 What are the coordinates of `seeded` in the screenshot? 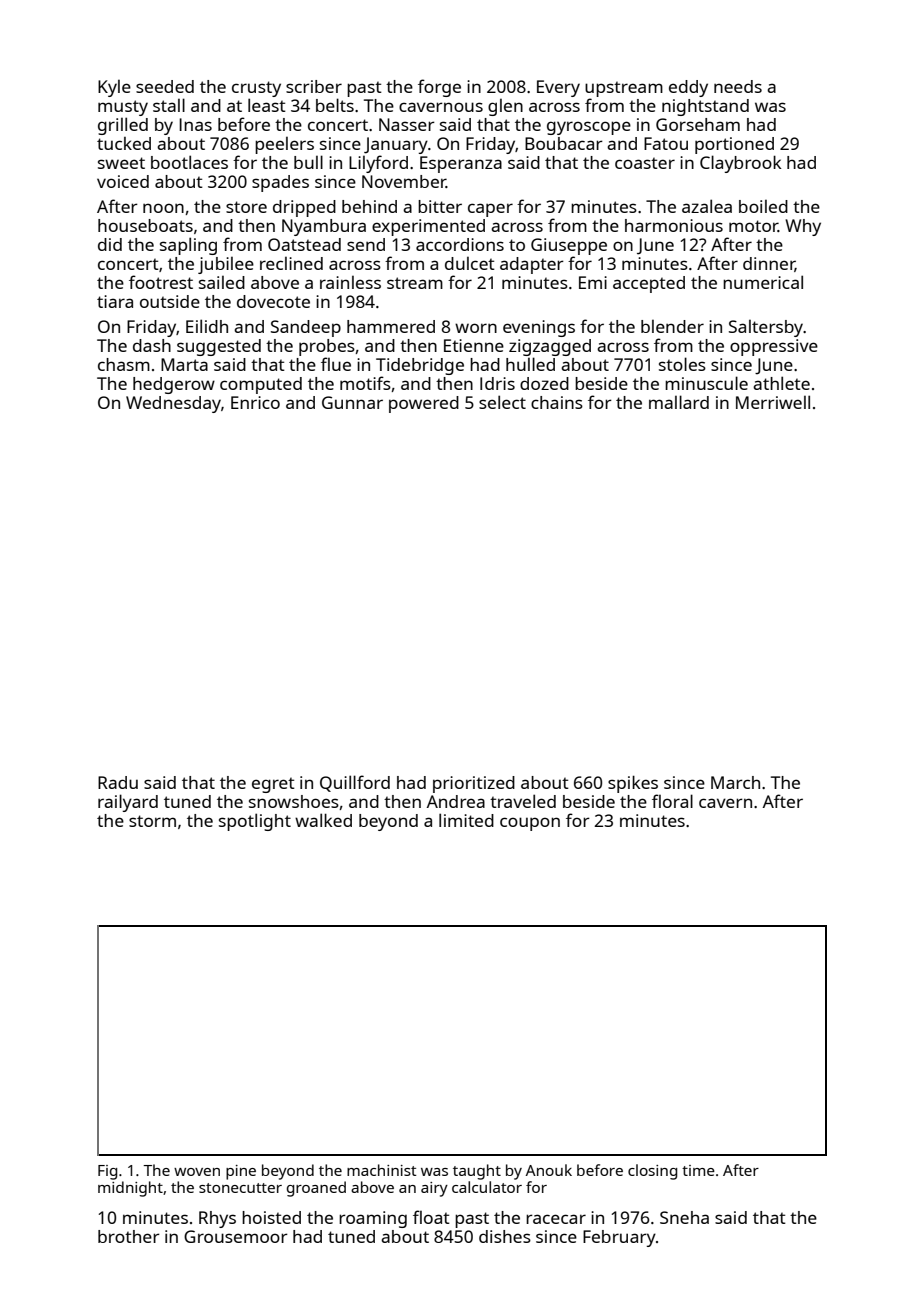 It's located at (165, 86).
